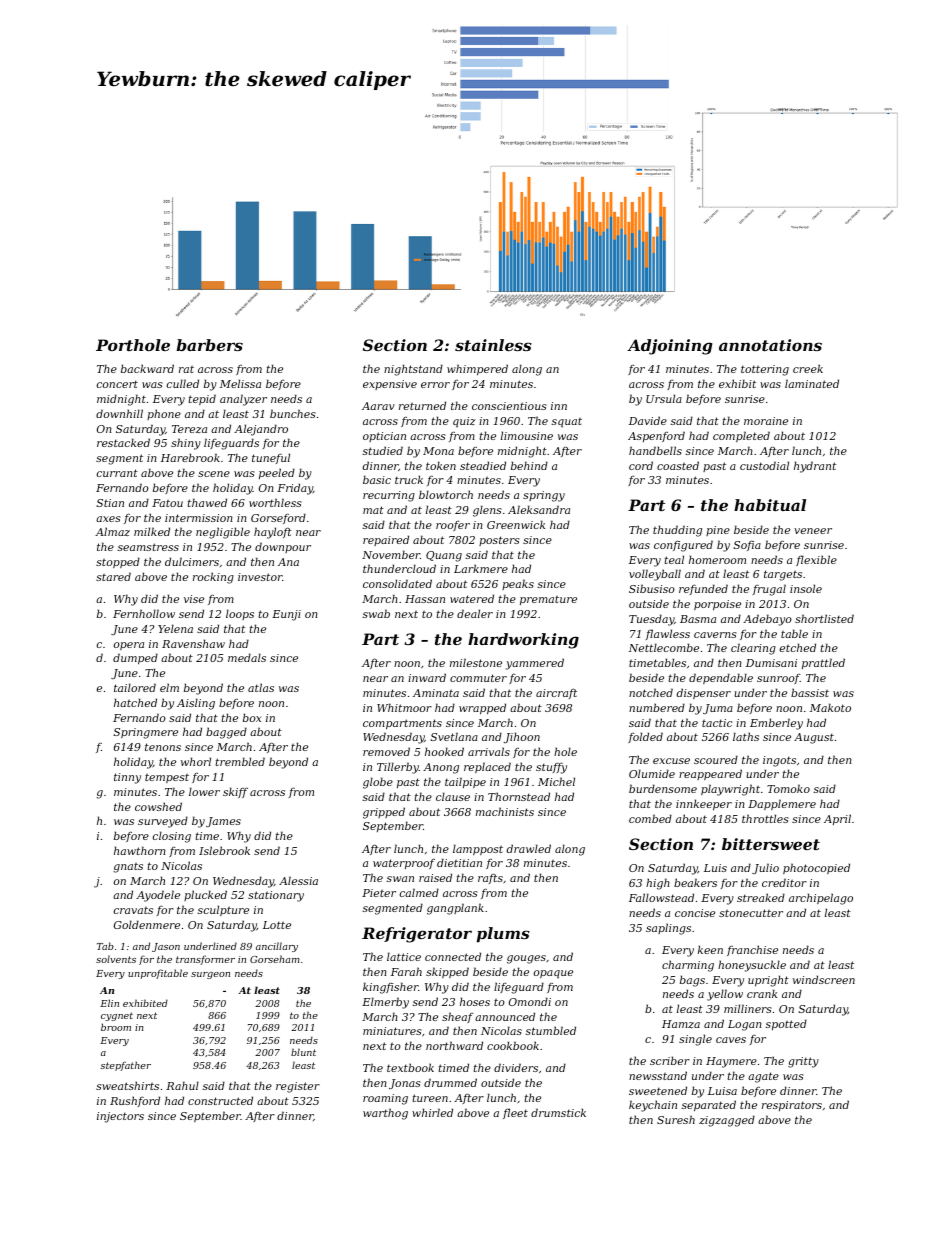 Image resolution: width=952 pixels, height=1233 pixels. What do you see at coordinates (821, 899) in the screenshot?
I see `archipelago` at bounding box center [821, 899].
